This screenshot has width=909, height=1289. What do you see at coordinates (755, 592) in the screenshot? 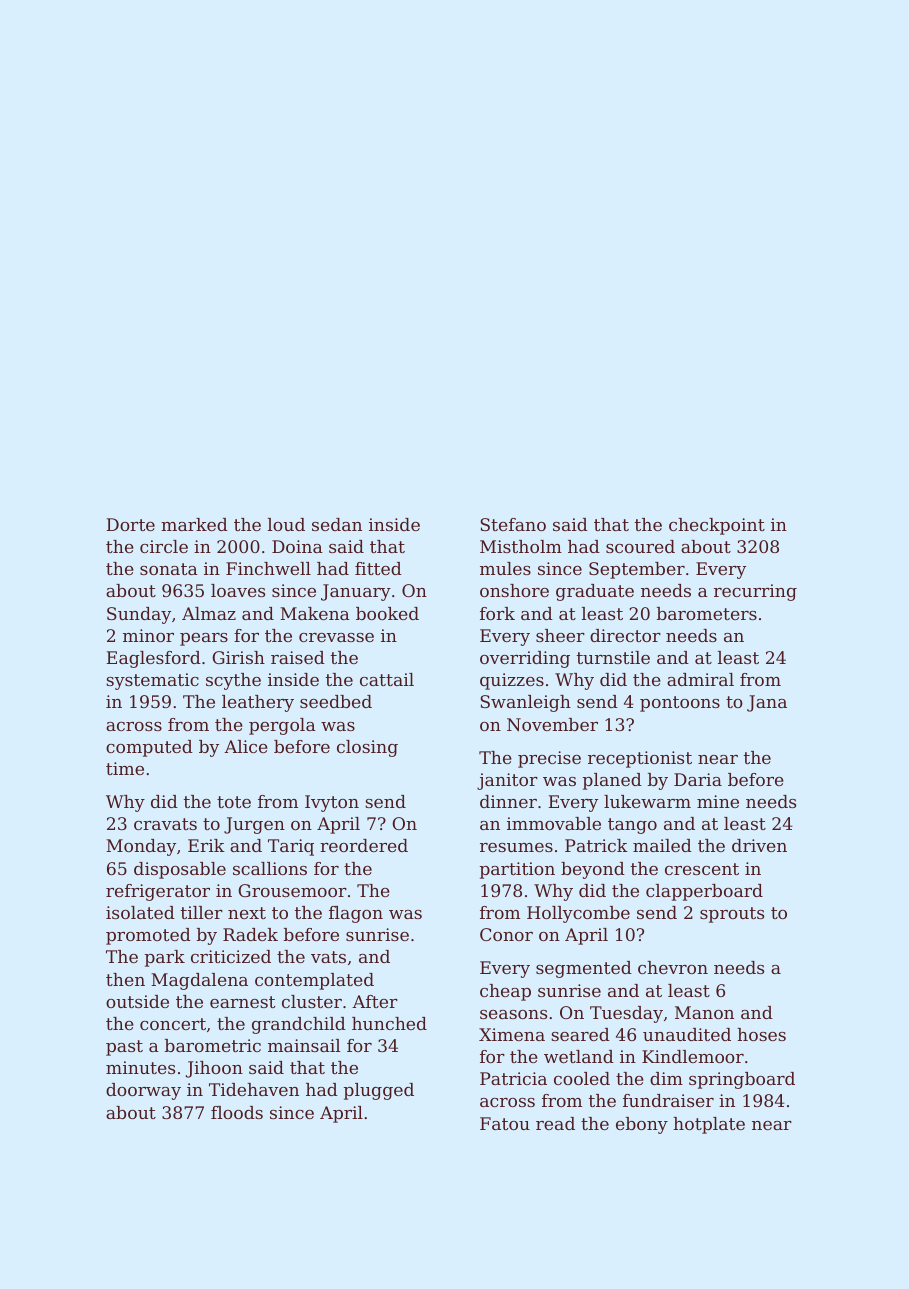
I see `recurring` at bounding box center [755, 592].
